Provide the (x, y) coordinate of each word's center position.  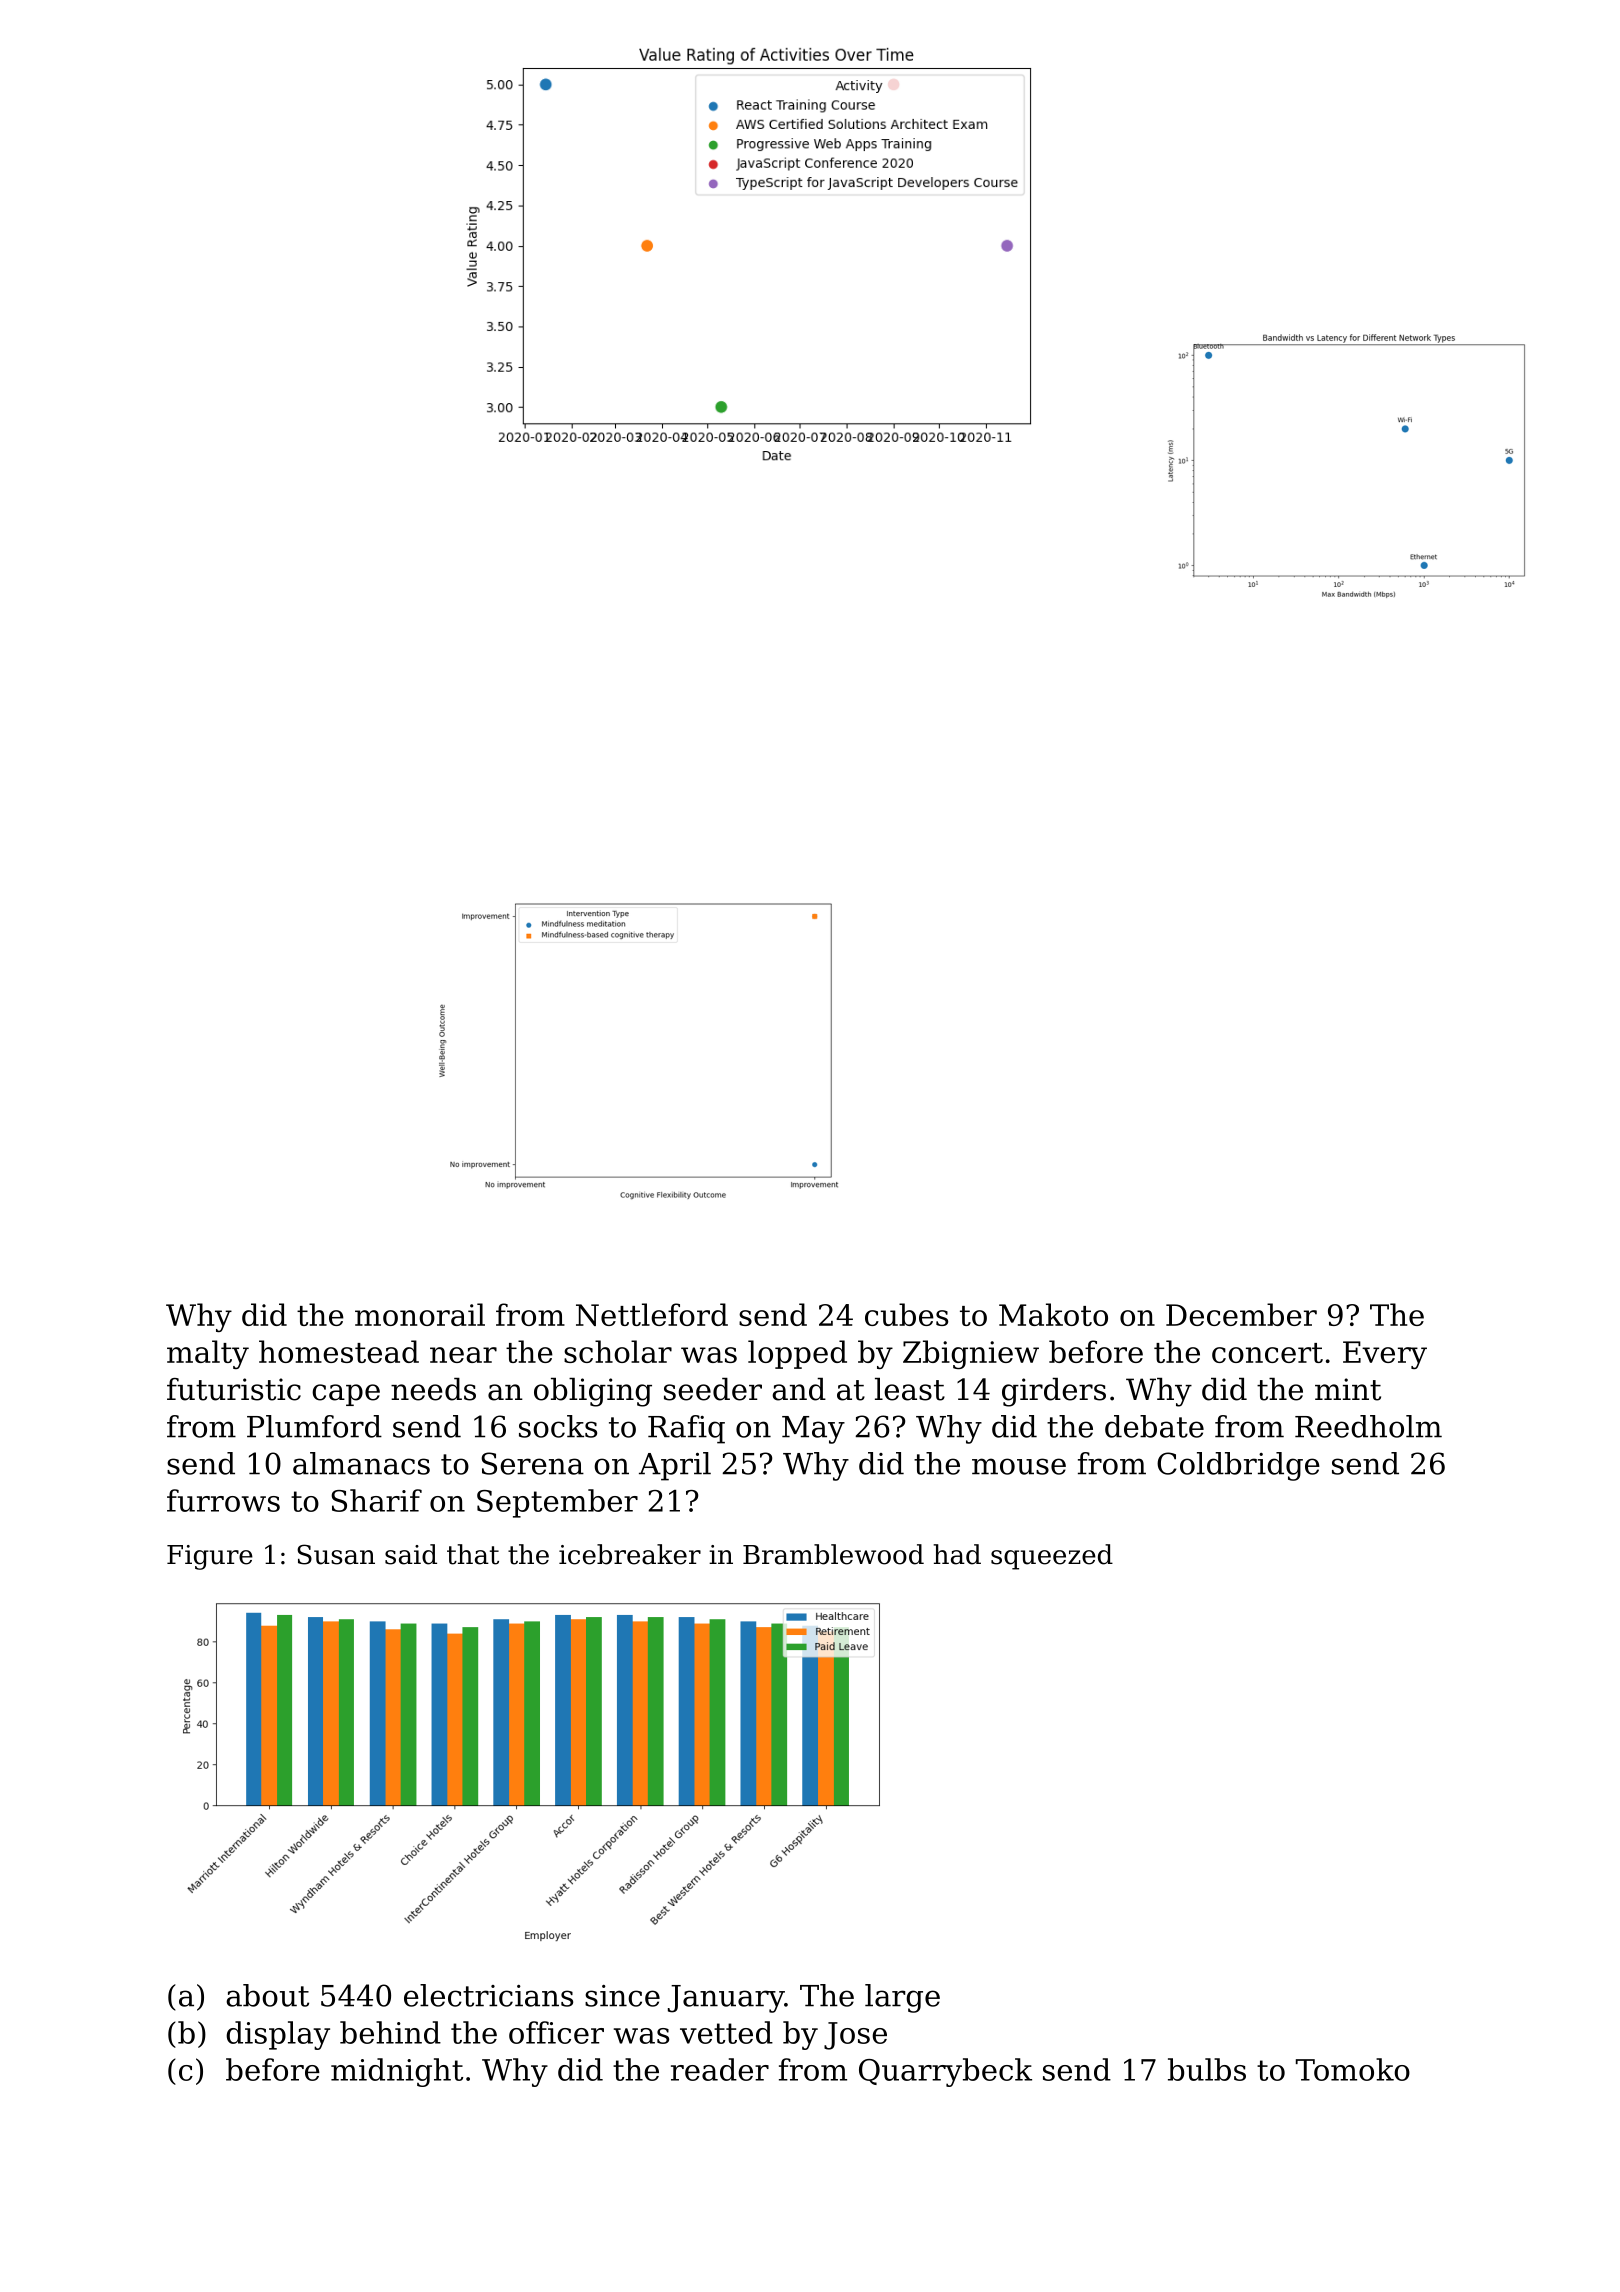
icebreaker (630, 1554)
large (902, 1998)
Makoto (1053, 1314)
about (267, 1995)
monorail (420, 1314)
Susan (336, 1554)
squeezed (1052, 1557)
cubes (906, 1314)
